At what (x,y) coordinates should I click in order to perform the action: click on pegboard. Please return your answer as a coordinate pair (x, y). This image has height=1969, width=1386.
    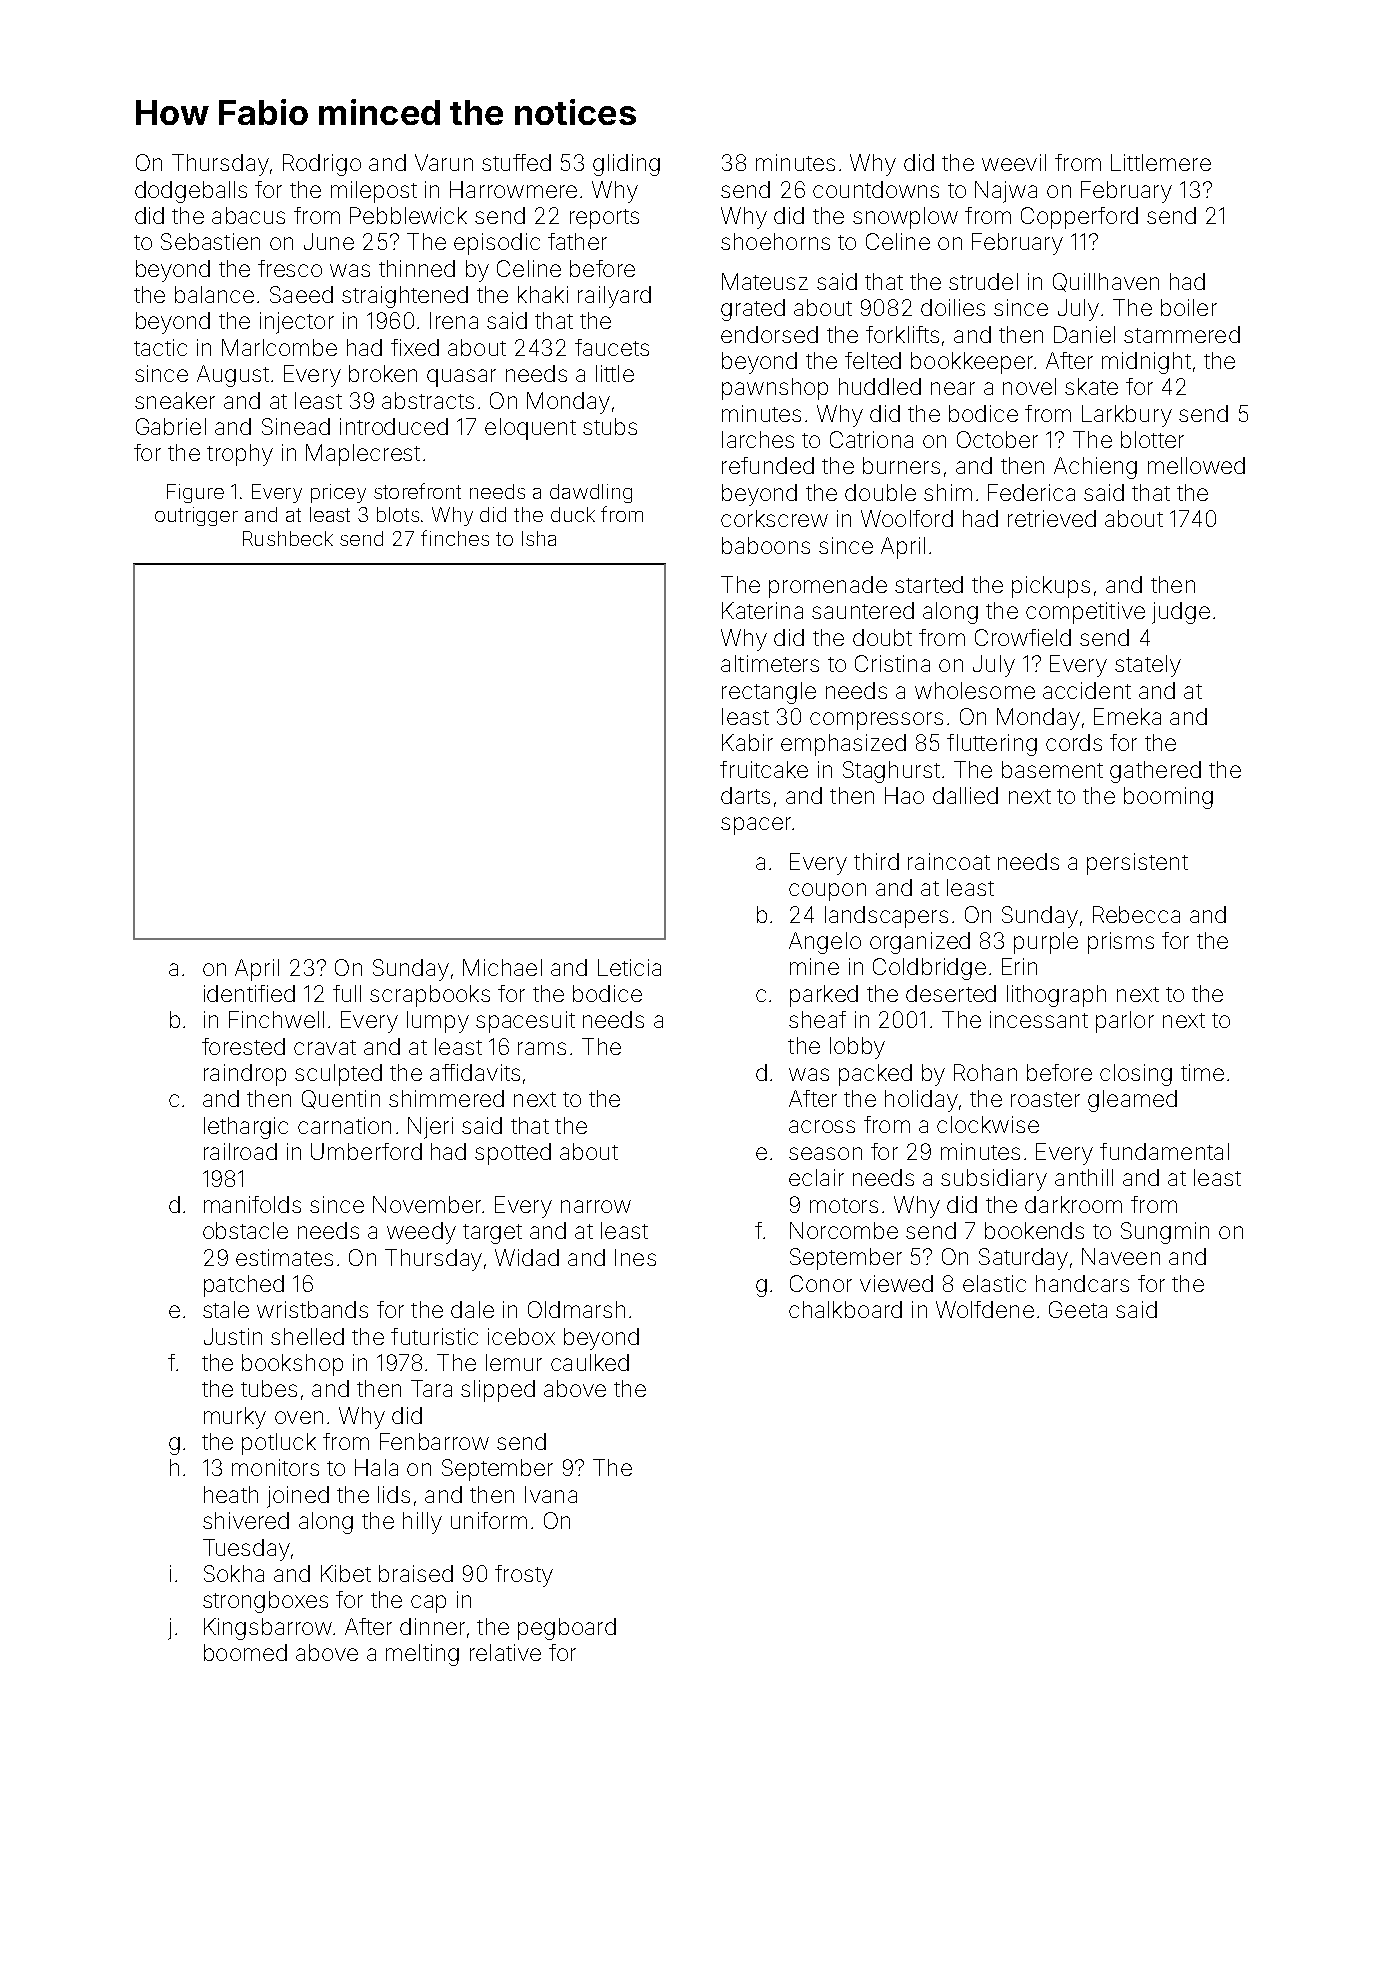
    Looking at the image, I should click on (567, 1629).
